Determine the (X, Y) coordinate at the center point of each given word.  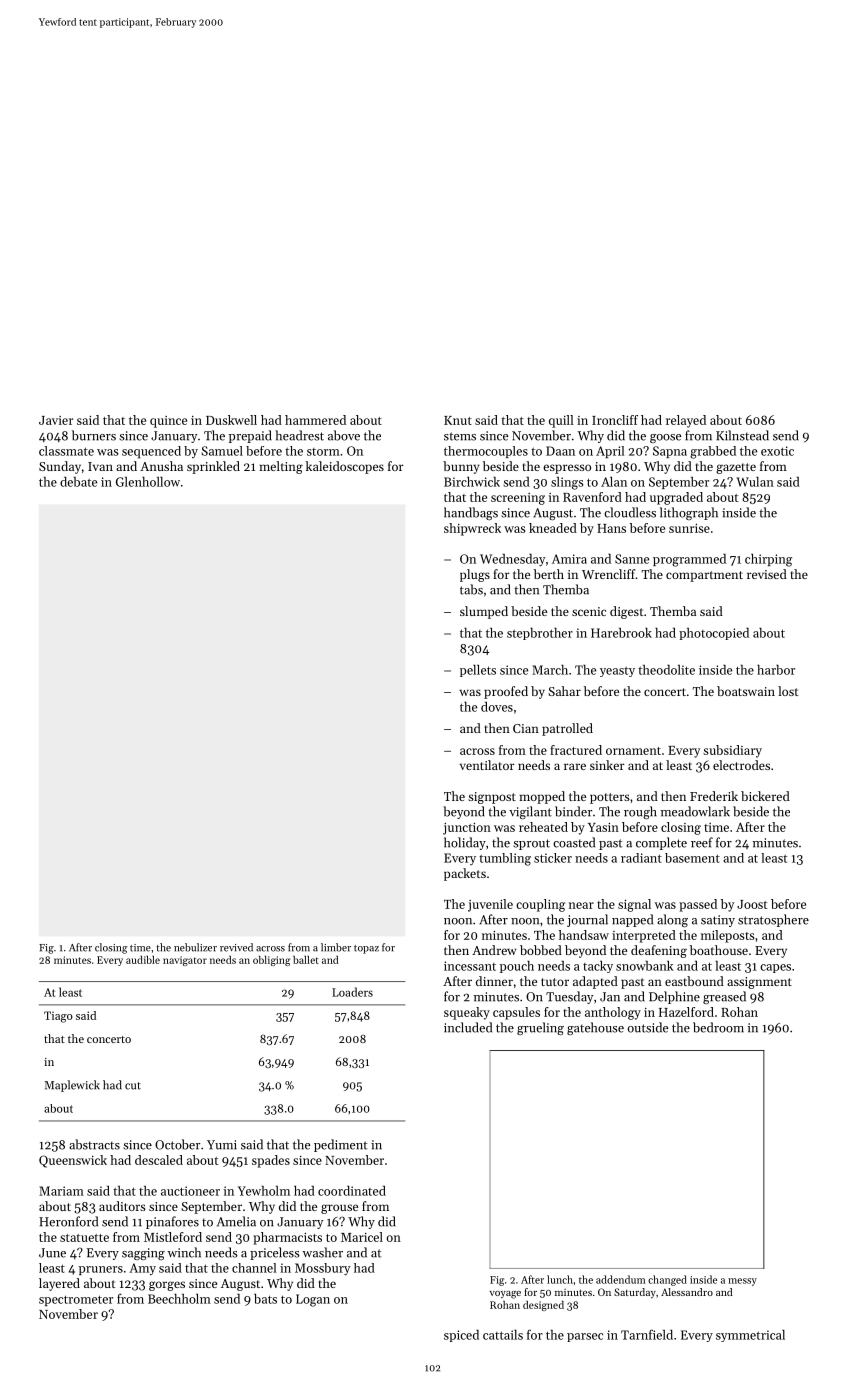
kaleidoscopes (345, 467)
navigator (185, 961)
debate (78, 482)
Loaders (352, 992)
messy (742, 1282)
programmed (689, 560)
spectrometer (76, 1300)
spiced (461, 1336)
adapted (595, 982)
